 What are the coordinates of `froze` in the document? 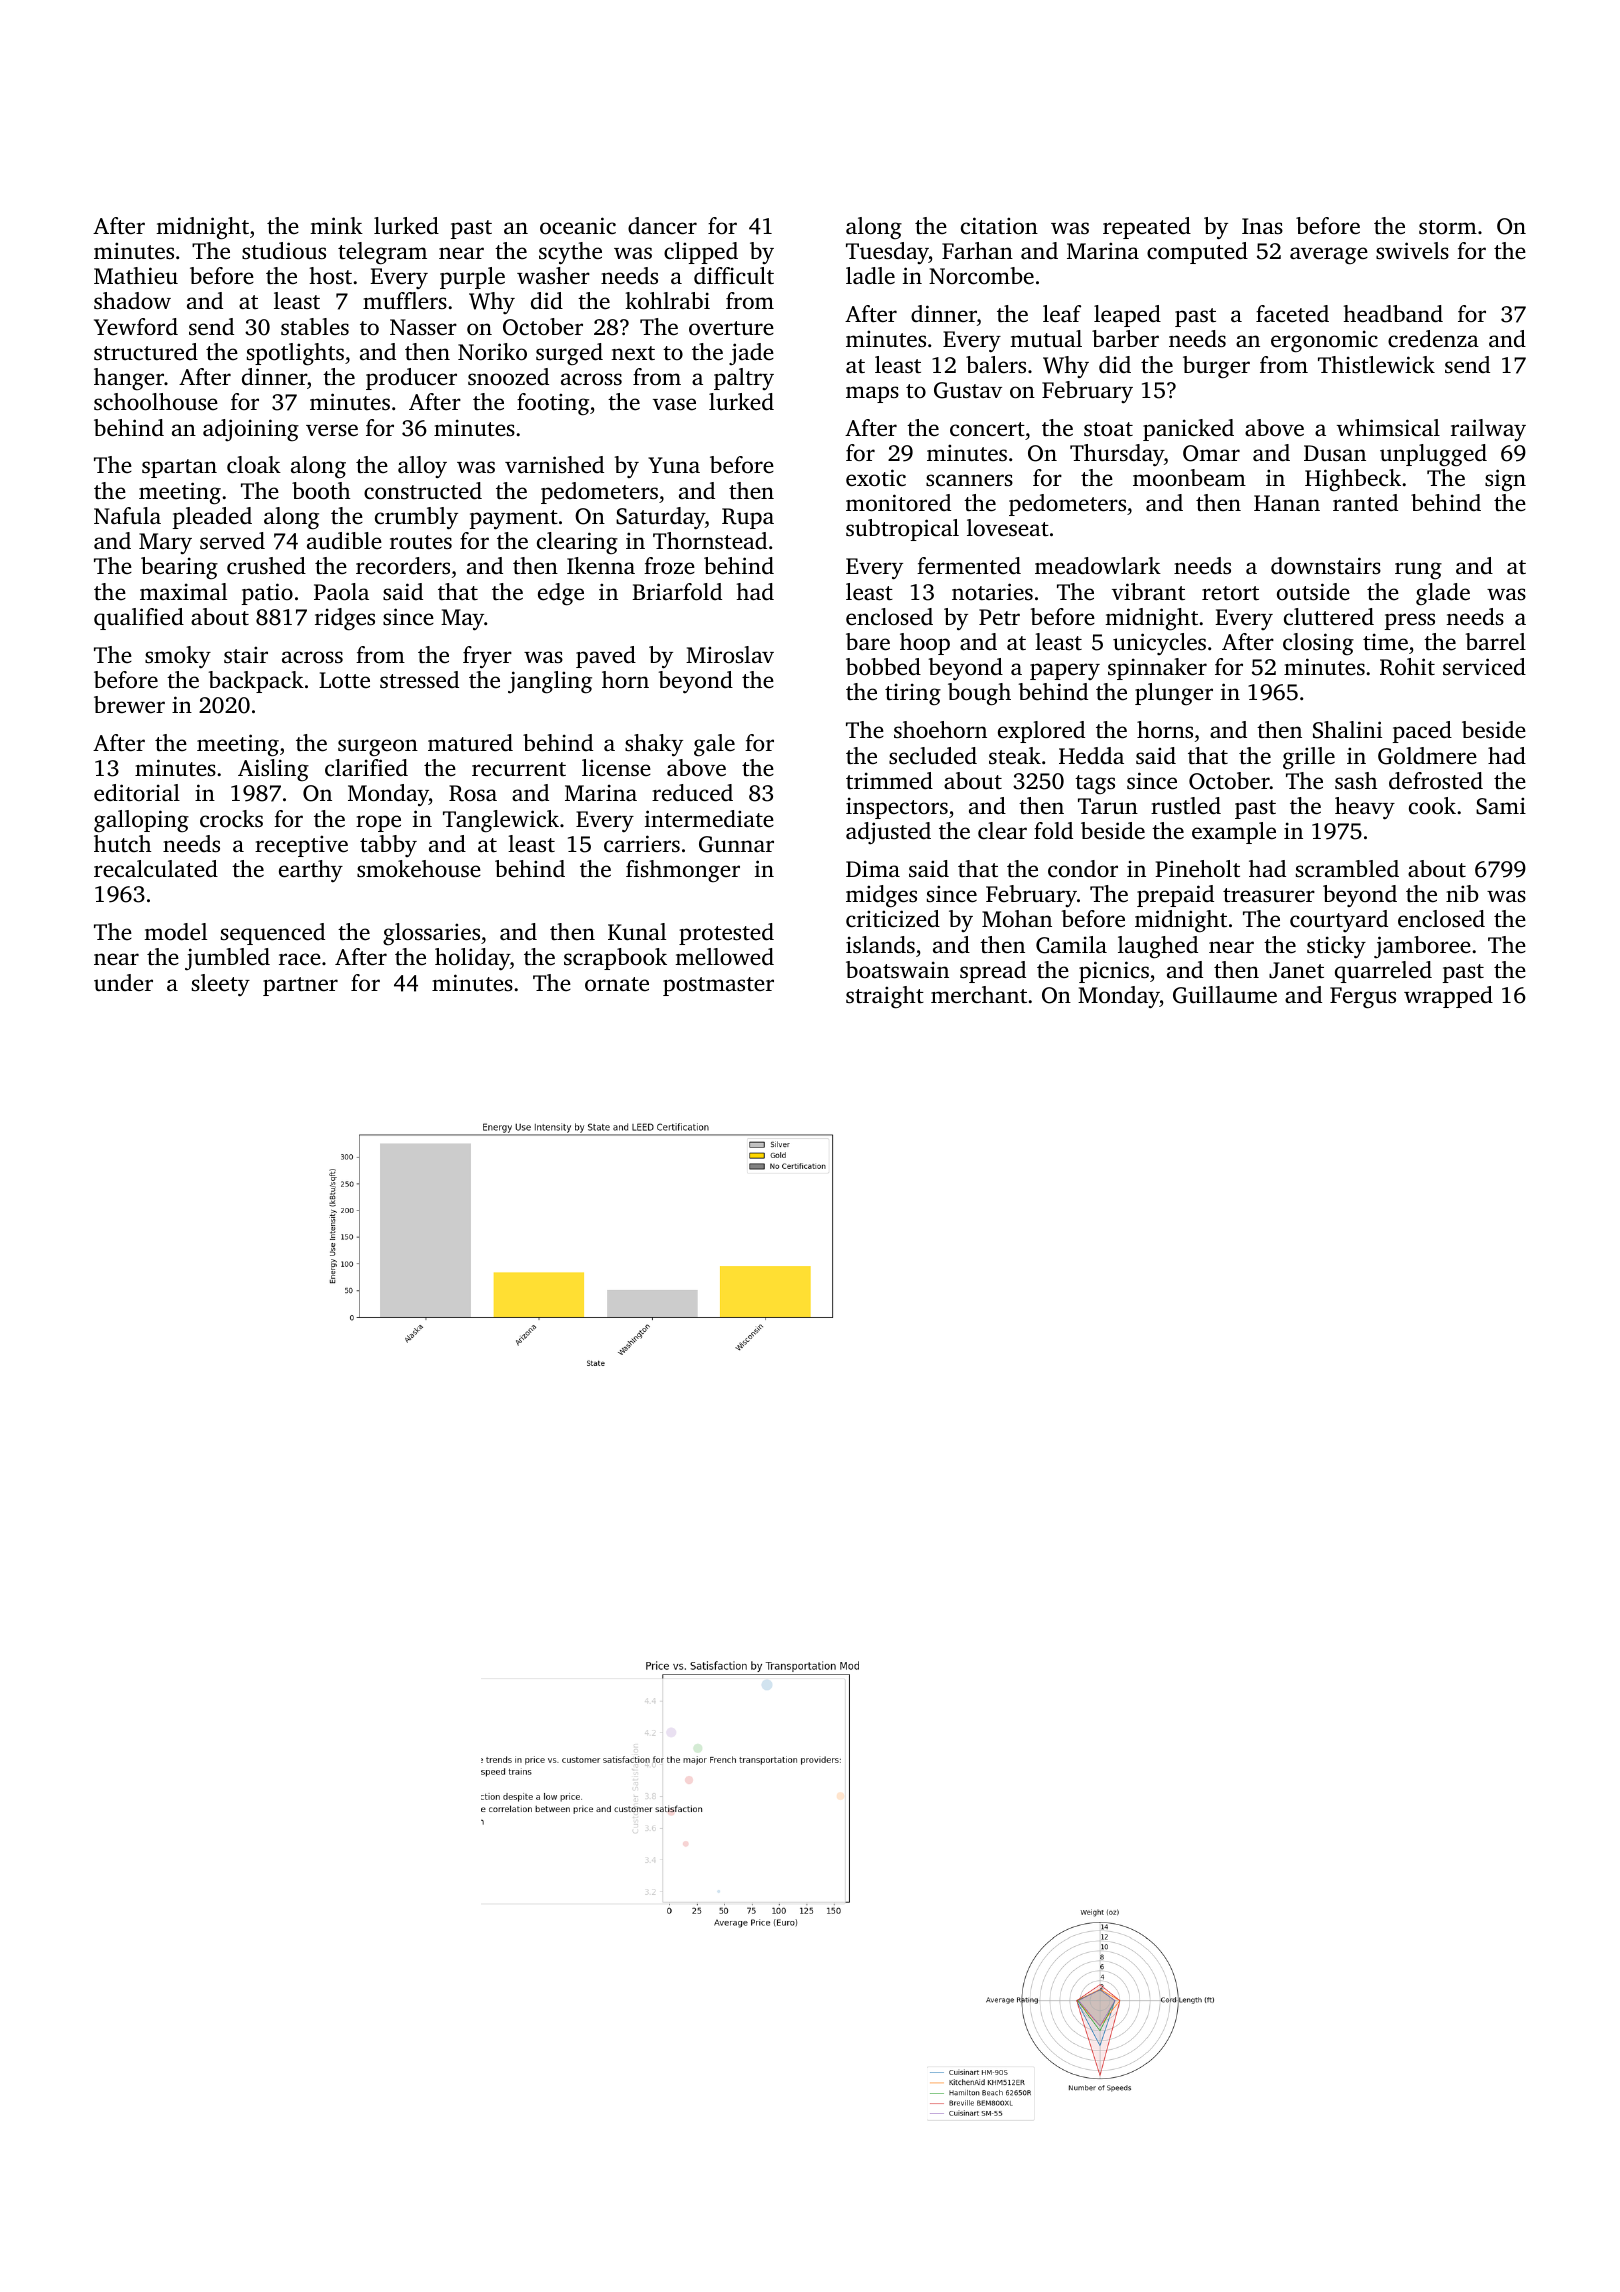 It's located at (669, 565).
